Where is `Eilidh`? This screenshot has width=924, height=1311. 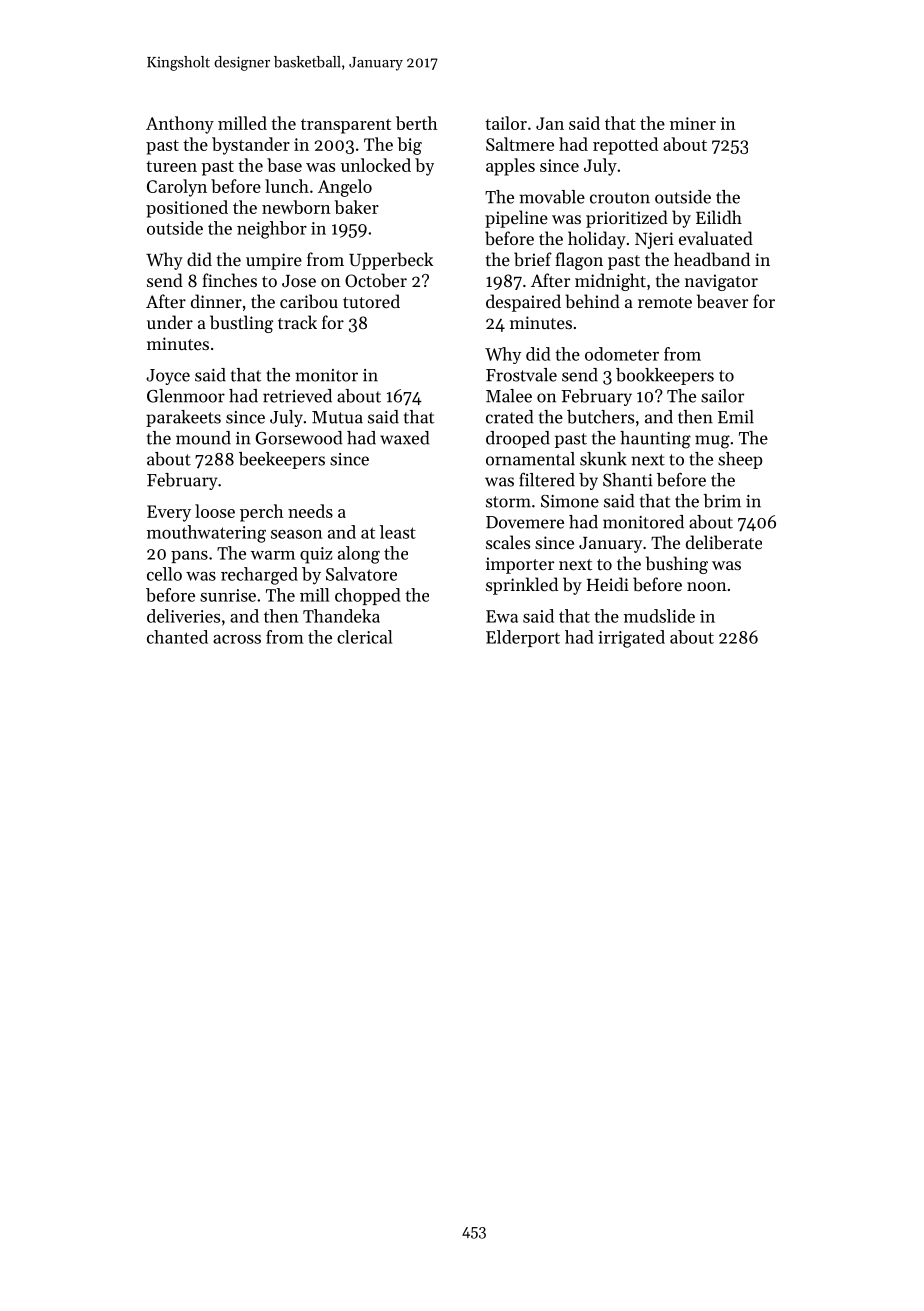 Eilidh is located at coordinates (719, 217).
